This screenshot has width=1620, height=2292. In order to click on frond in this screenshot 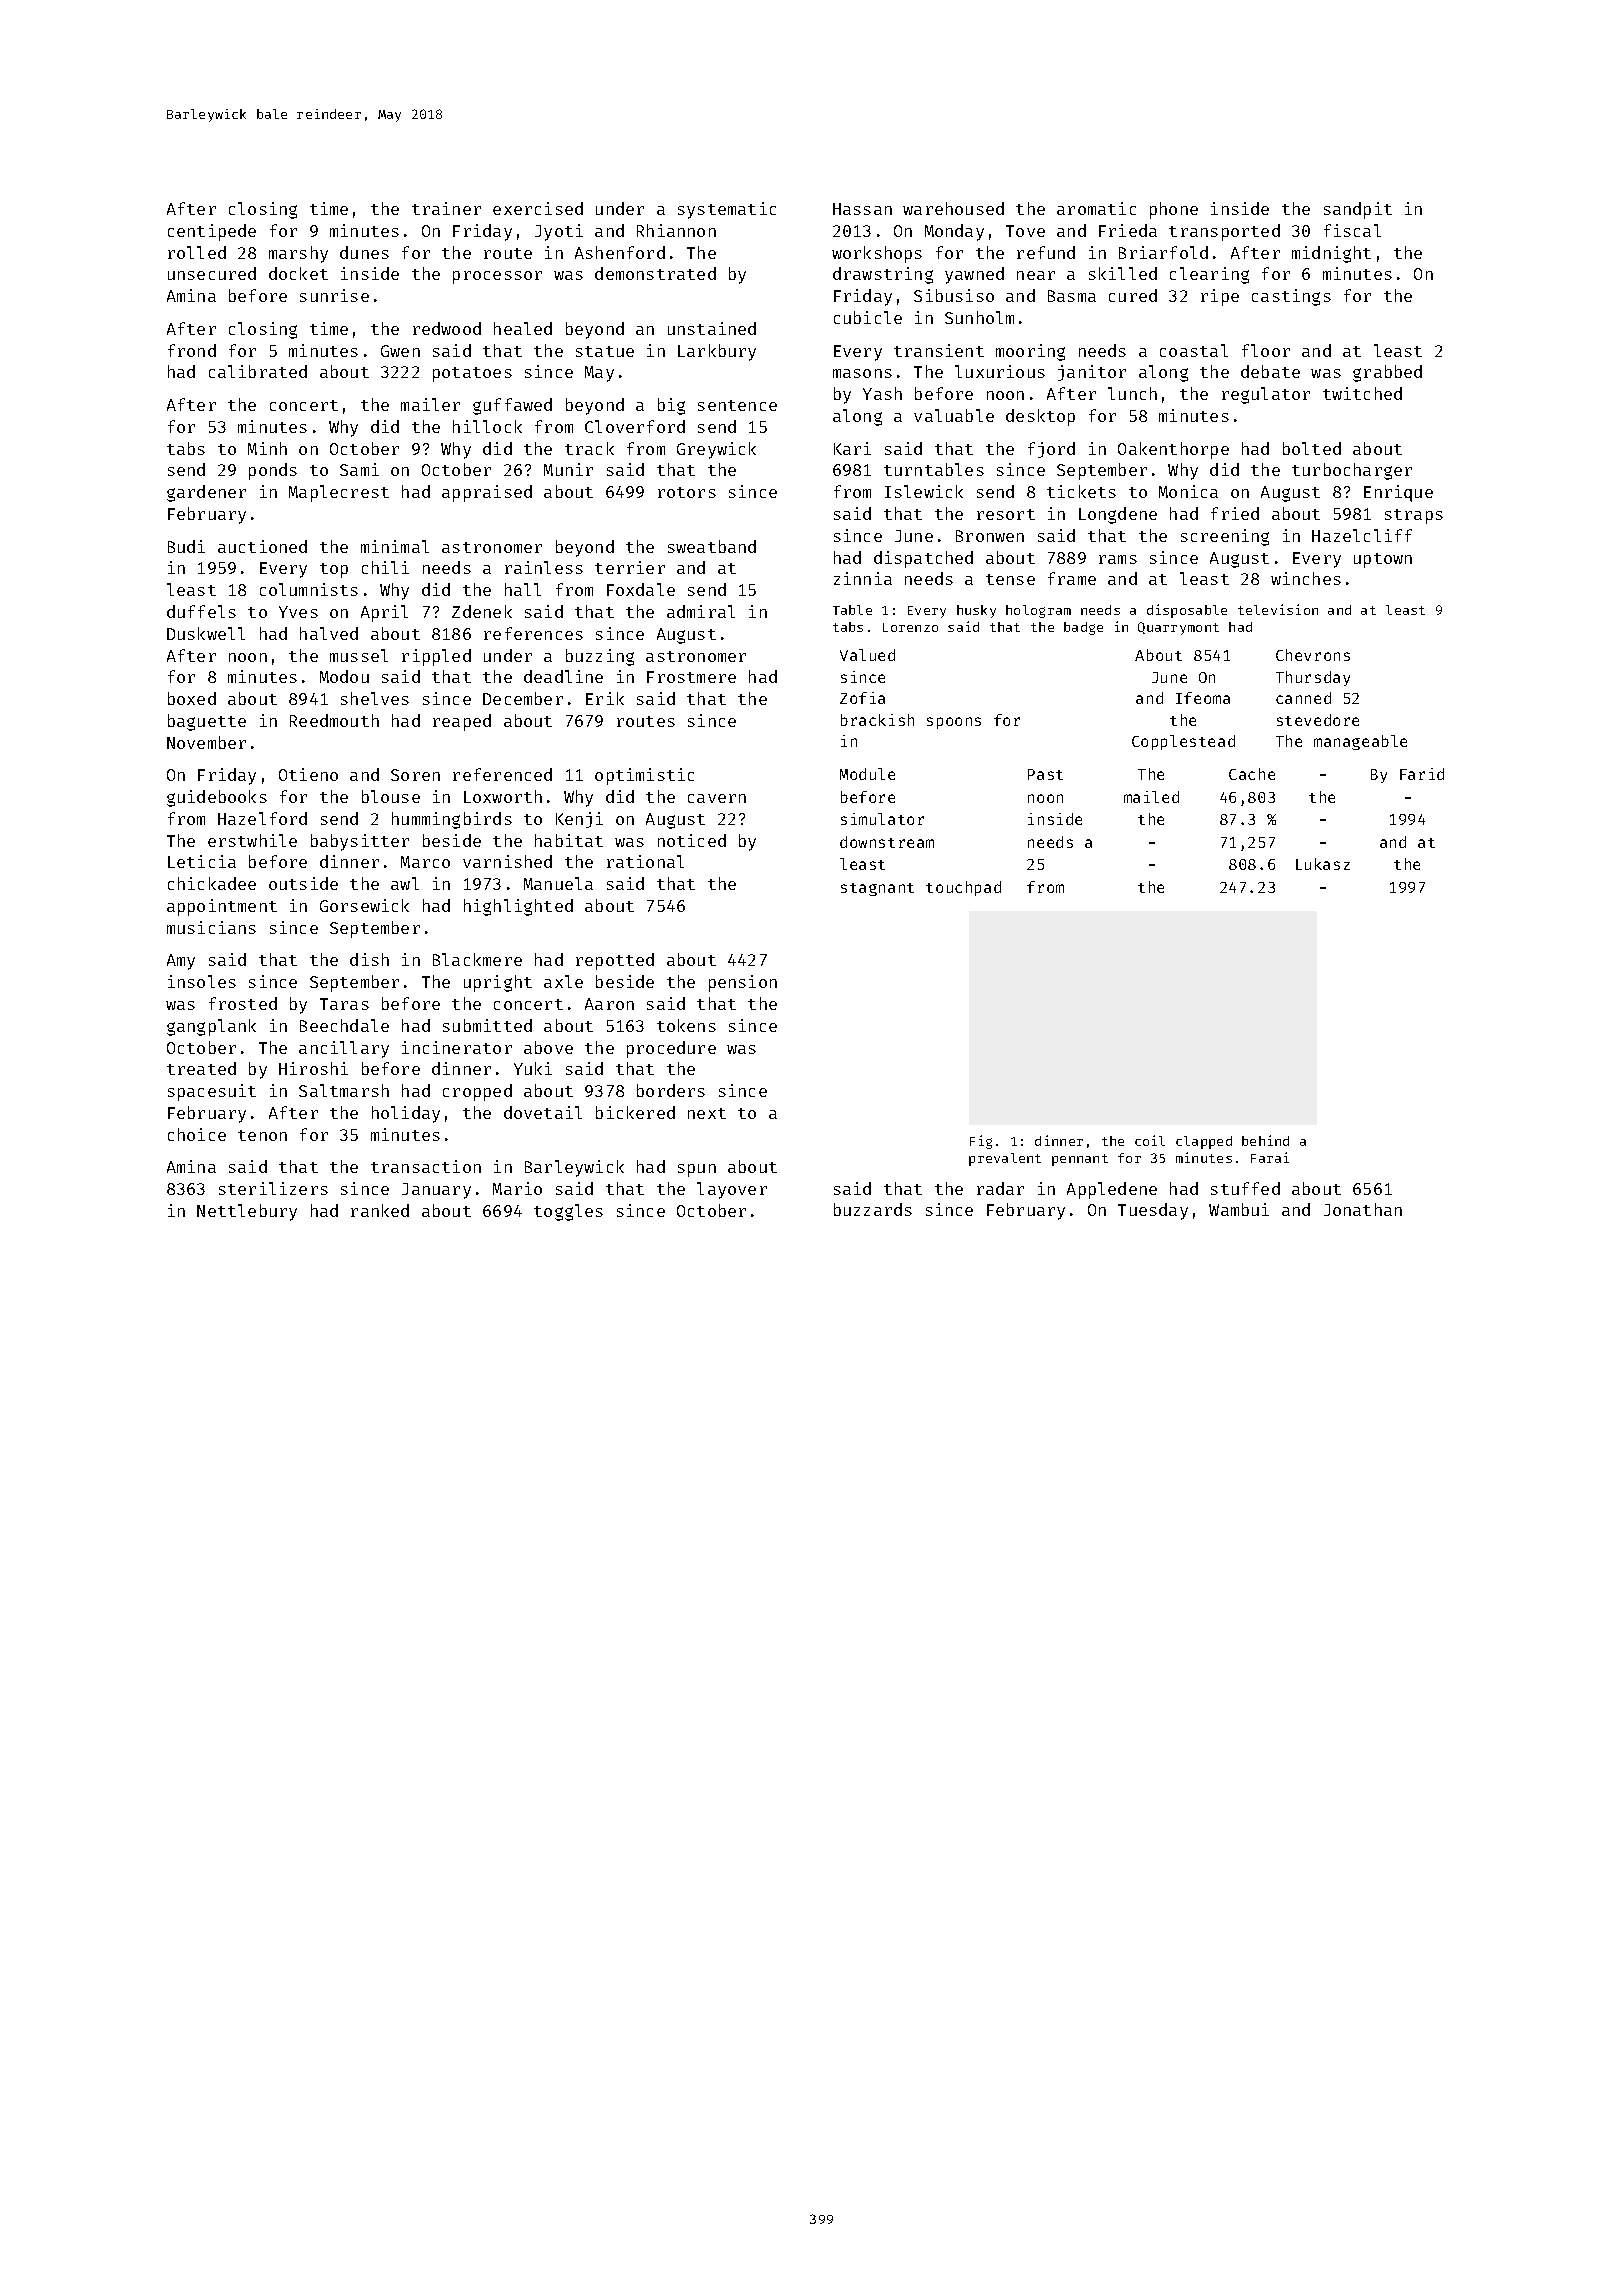, I will do `click(192, 350)`.
